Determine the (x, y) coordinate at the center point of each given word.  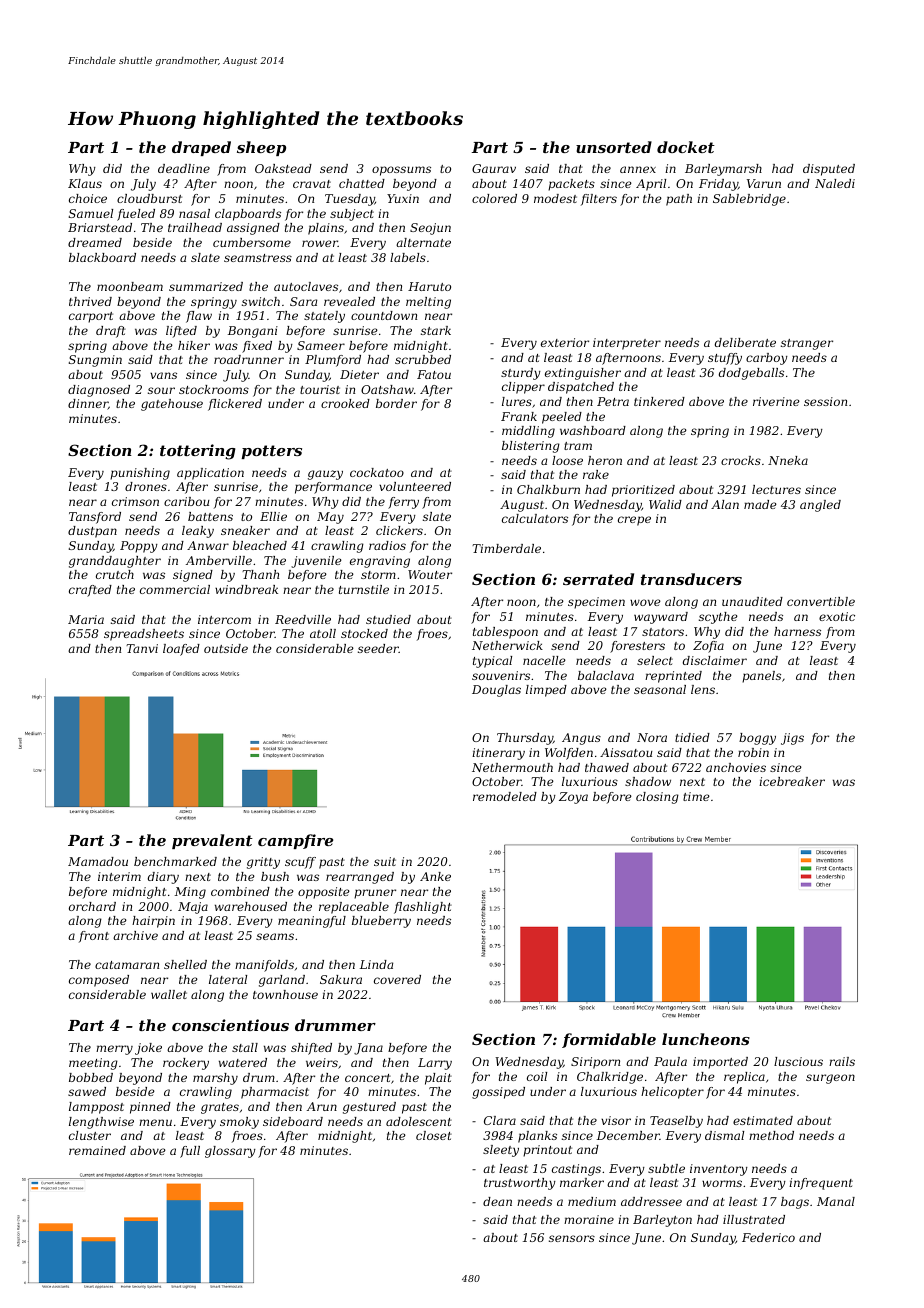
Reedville (303, 619)
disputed (829, 170)
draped (201, 148)
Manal (836, 1201)
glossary (230, 1152)
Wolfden (569, 754)
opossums (401, 171)
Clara (500, 1120)
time (696, 796)
